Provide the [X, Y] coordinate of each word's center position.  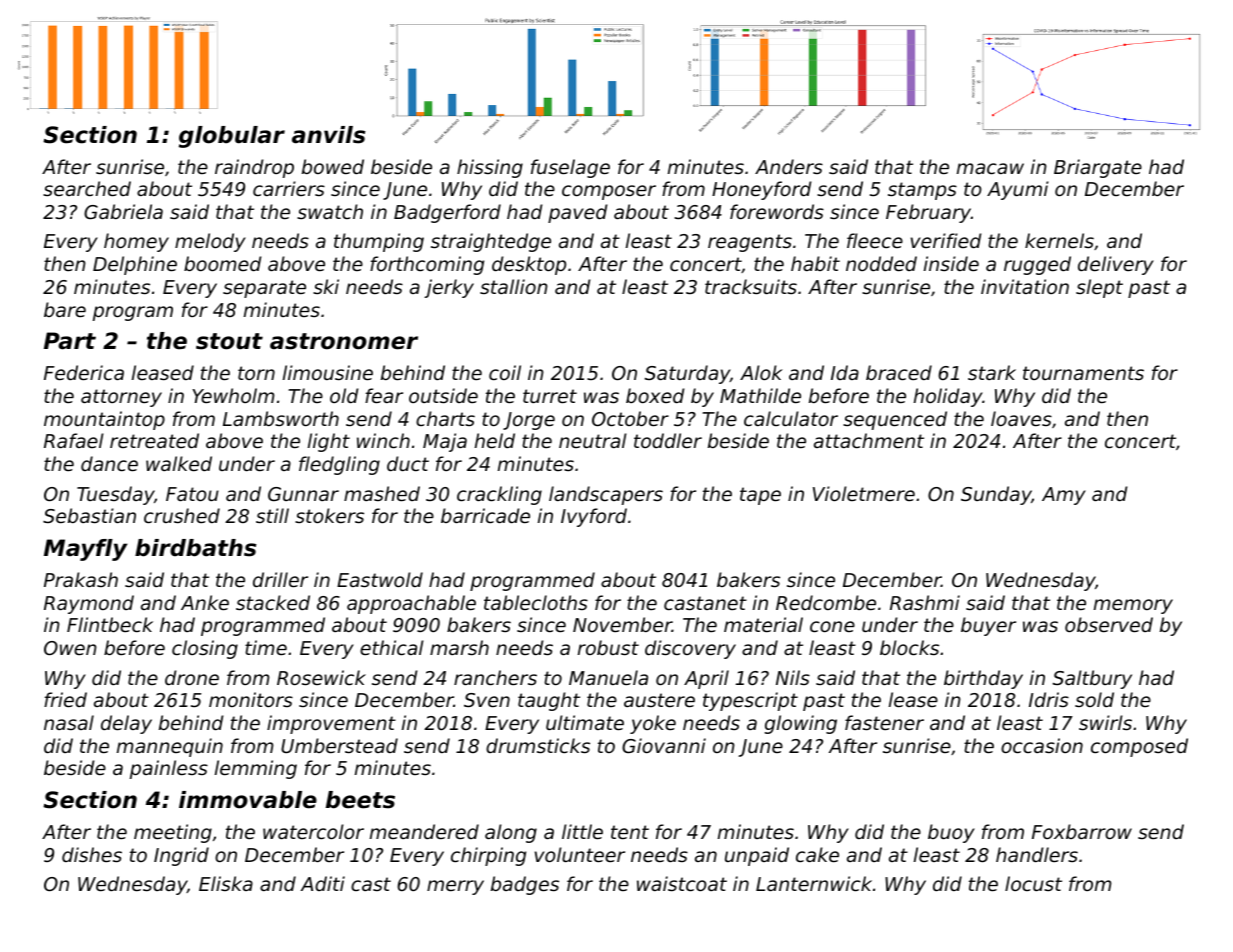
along [511, 833]
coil [505, 372]
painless [169, 769]
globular [232, 137]
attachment [869, 440]
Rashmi [925, 602]
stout [229, 341]
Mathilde [760, 395]
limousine [328, 372]
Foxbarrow [1082, 831]
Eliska [226, 883]
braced [899, 372]
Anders [789, 166]
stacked [273, 602]
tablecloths [536, 602]
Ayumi [1018, 190]
